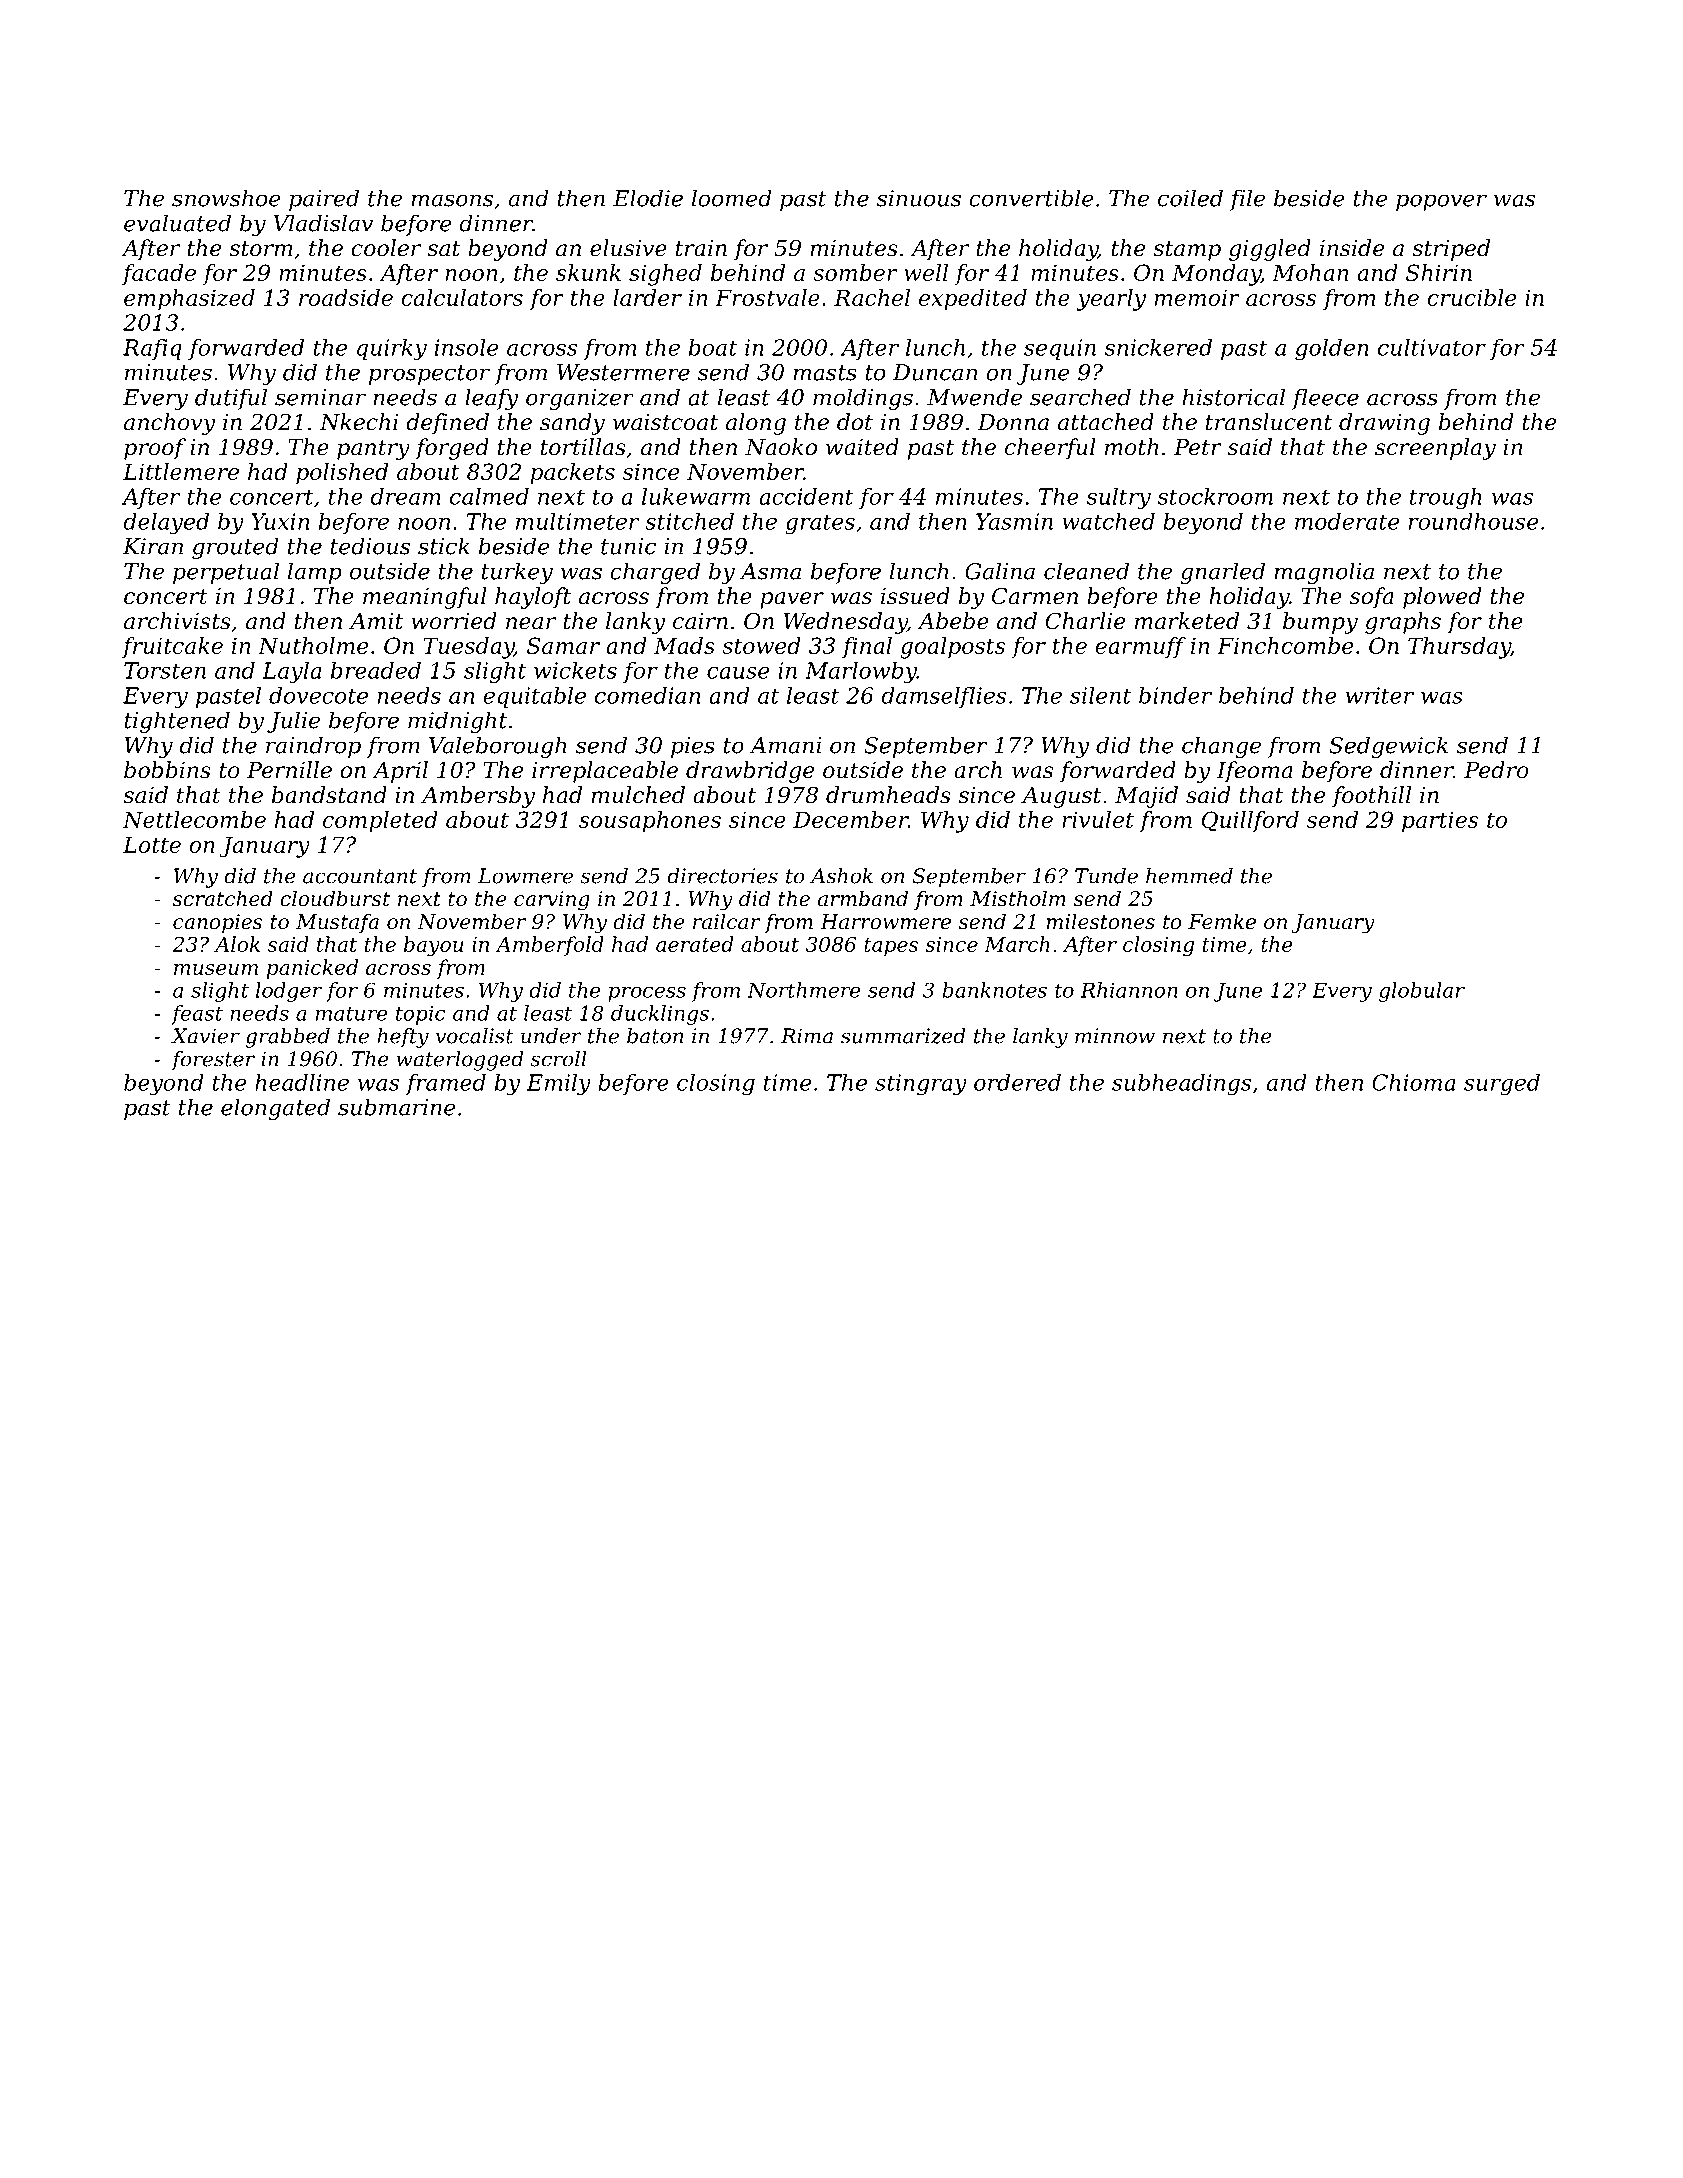 Image resolution: width=1683 pixels, height=2178 pixels. I want to click on submarine, so click(397, 1107).
